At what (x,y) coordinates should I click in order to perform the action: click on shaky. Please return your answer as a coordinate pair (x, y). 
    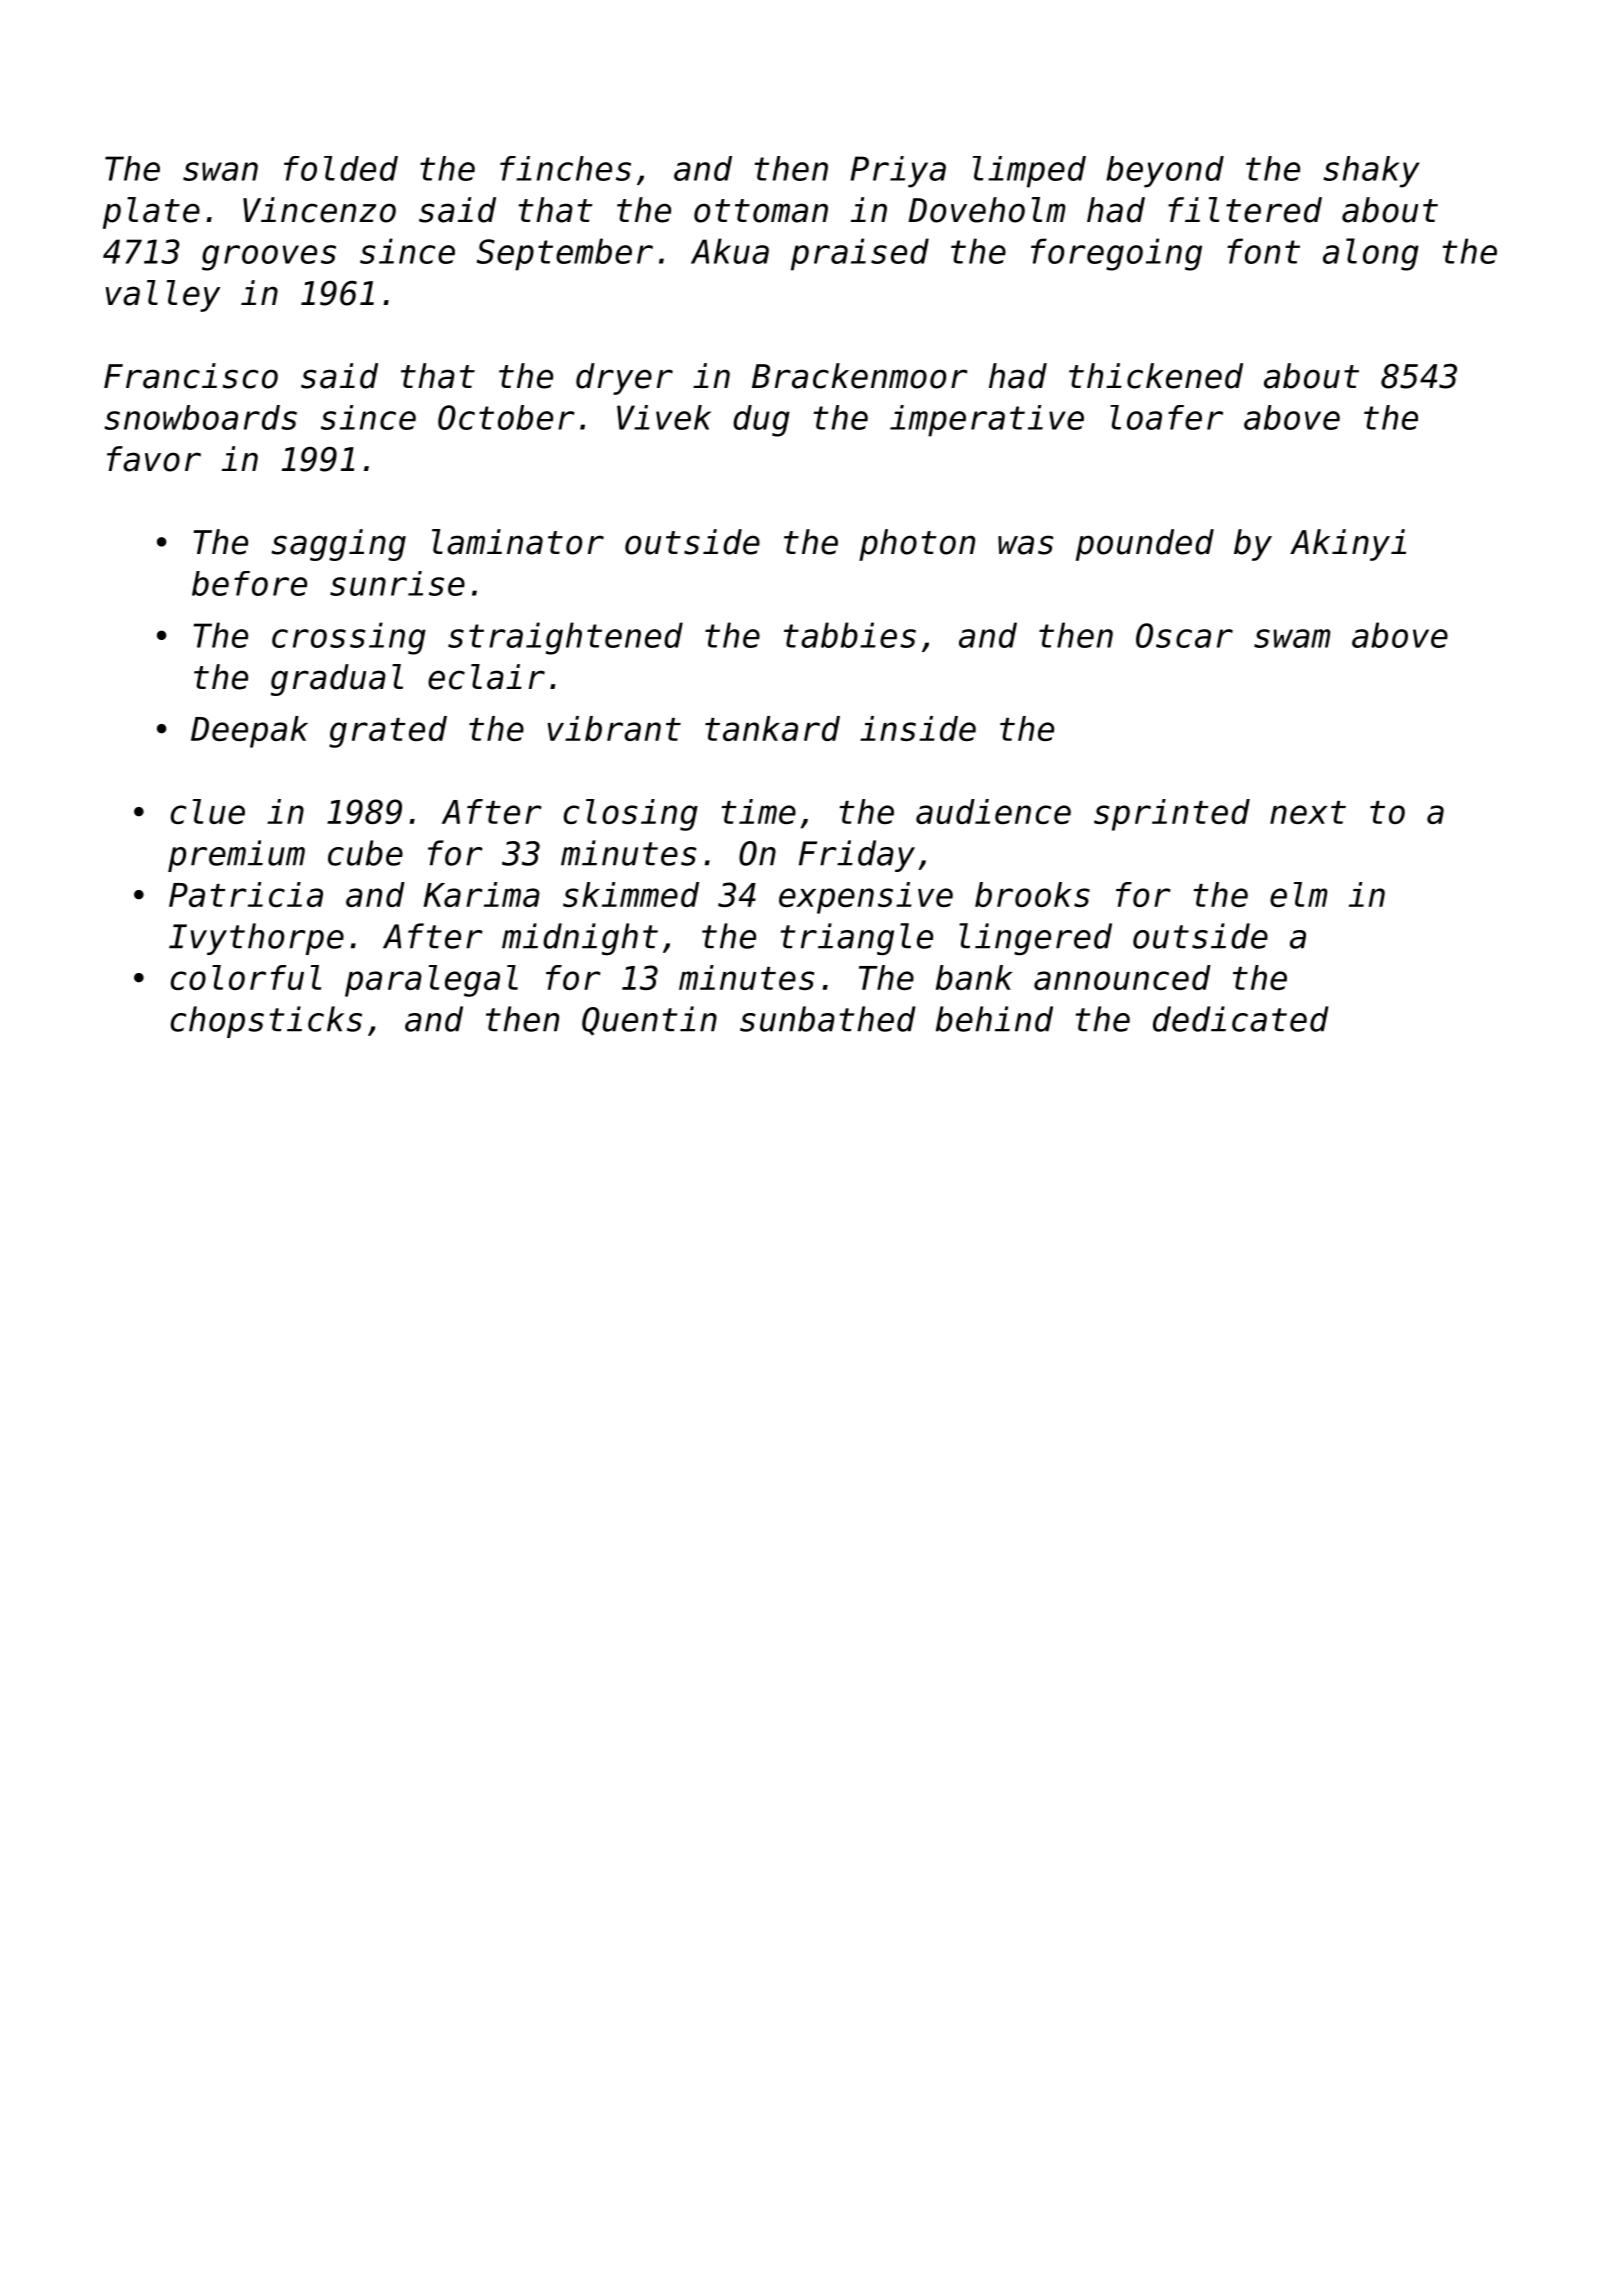
    Looking at the image, I should click on (1371, 172).
